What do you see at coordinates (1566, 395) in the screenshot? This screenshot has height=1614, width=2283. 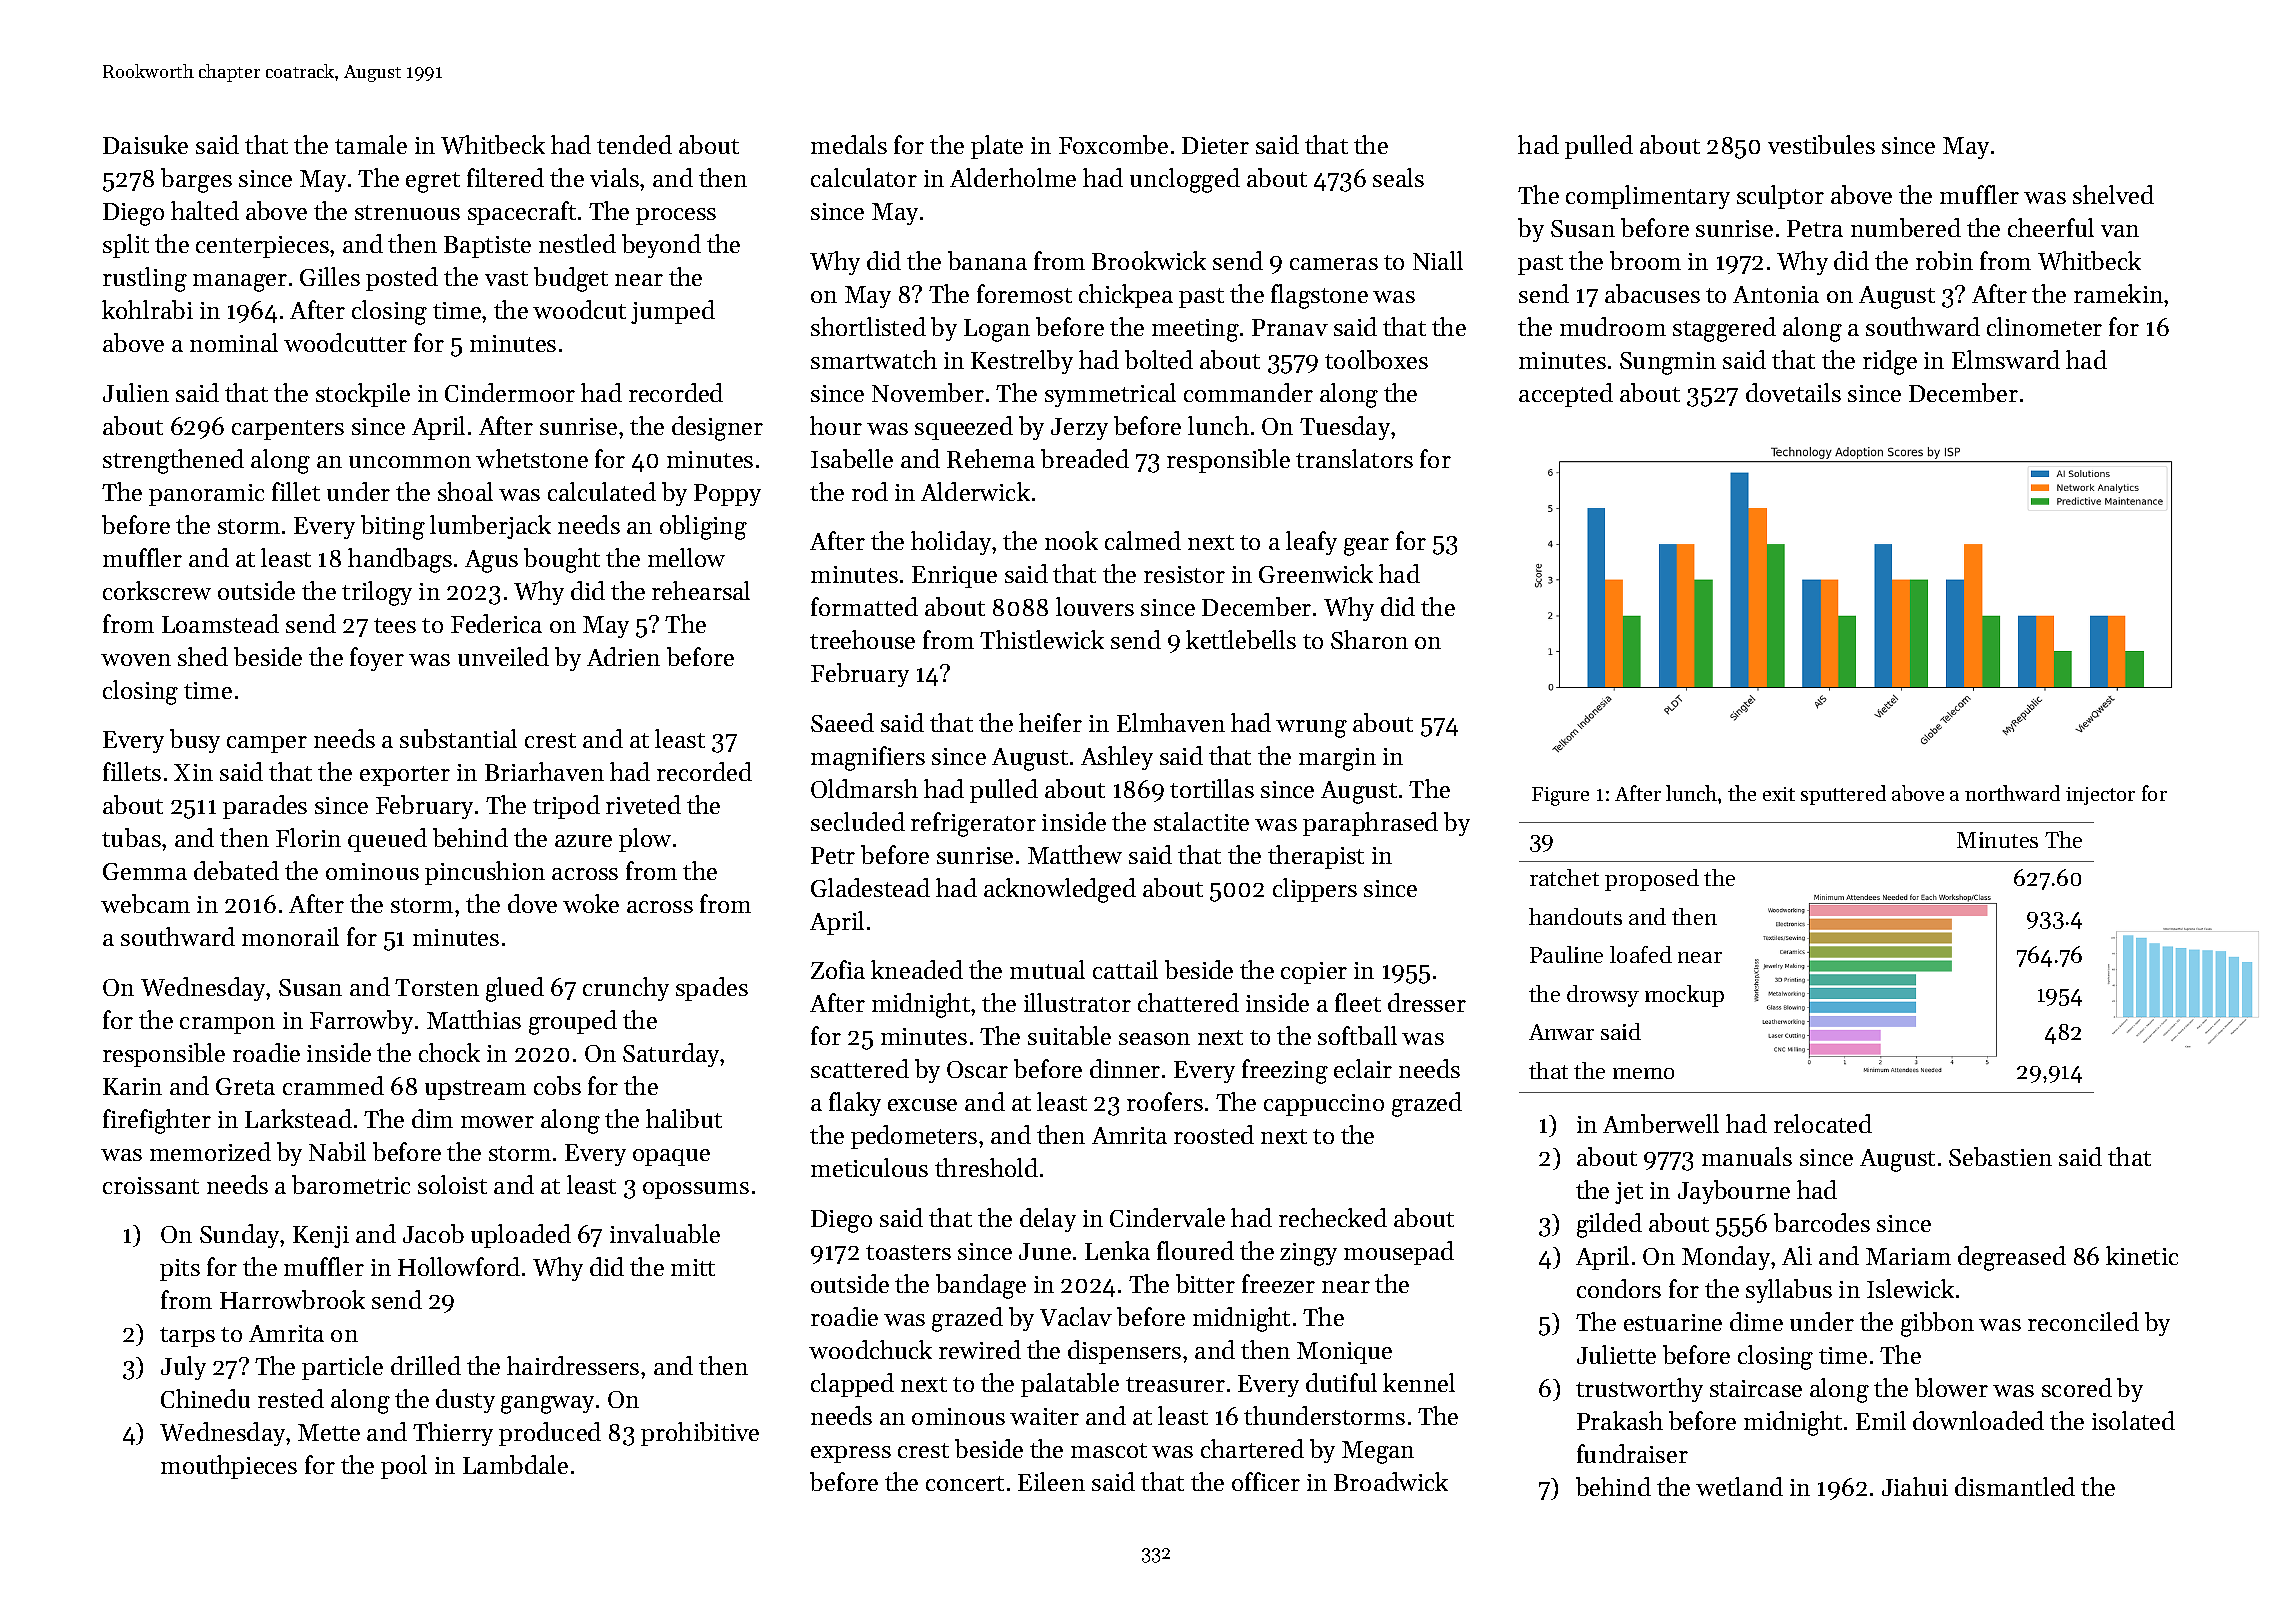 I see `accepted` at bounding box center [1566, 395].
